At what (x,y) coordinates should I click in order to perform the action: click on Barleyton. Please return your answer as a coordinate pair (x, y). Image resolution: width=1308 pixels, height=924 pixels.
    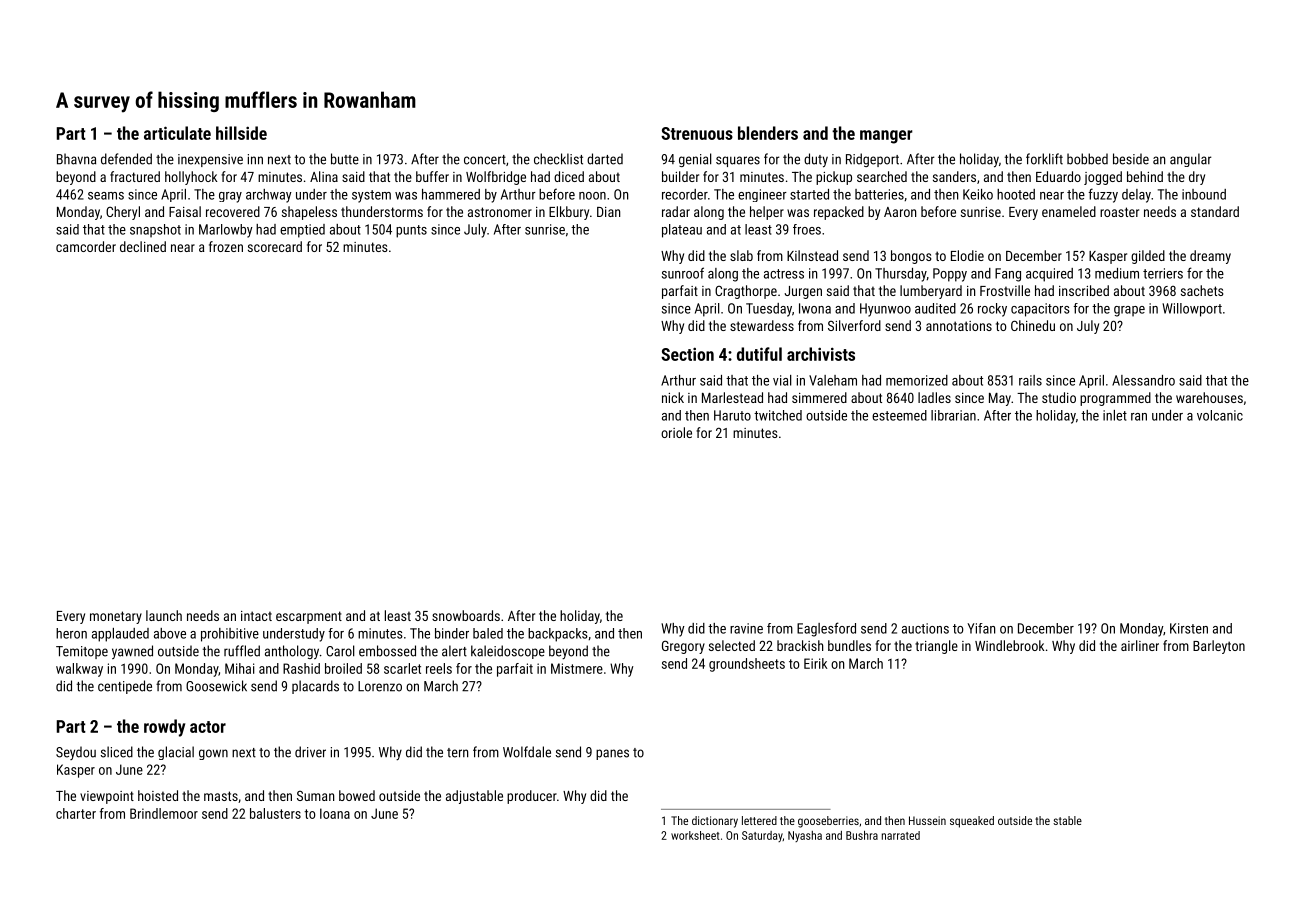
    Looking at the image, I should click on (1219, 647).
